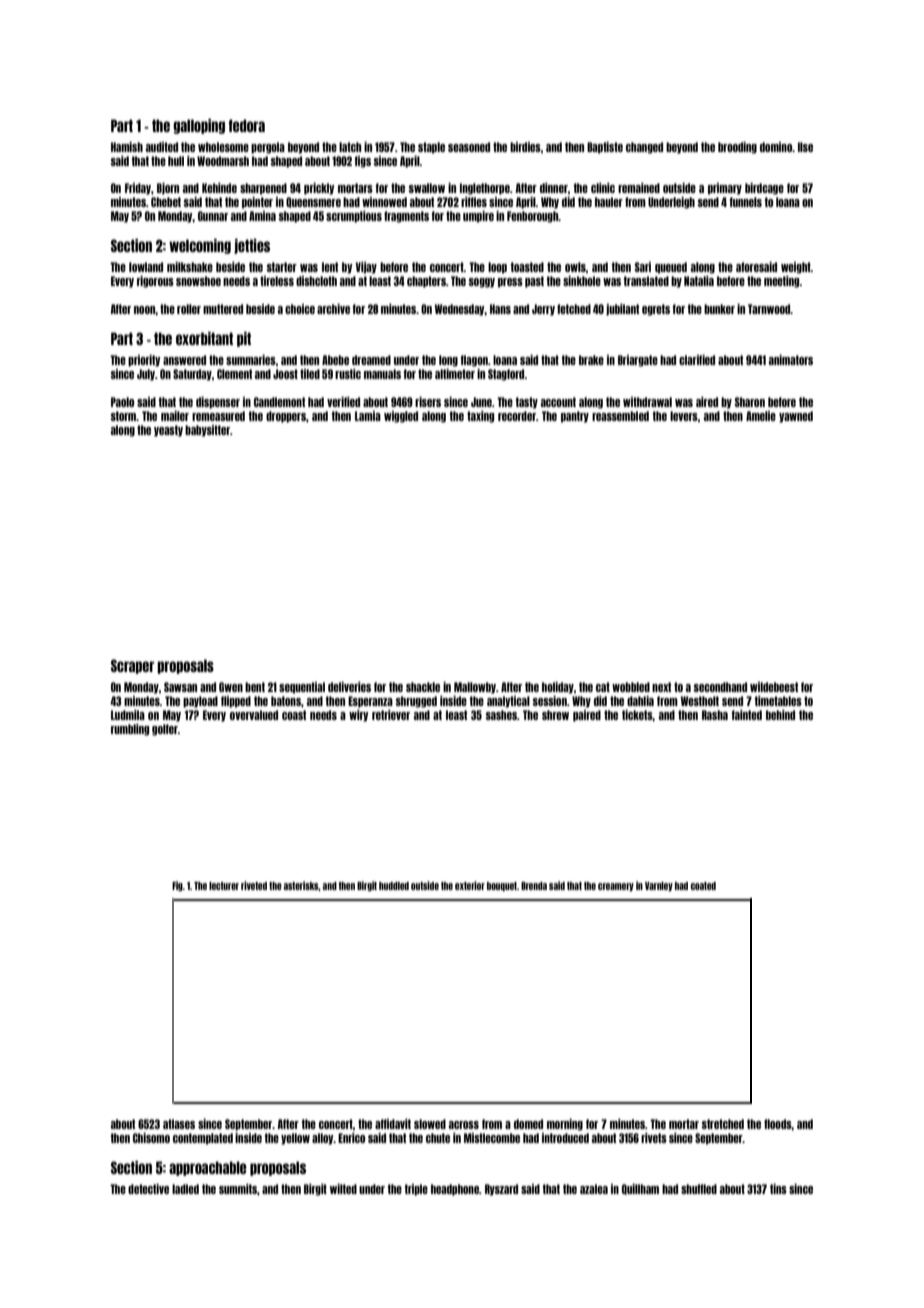  Describe the element at coordinates (423, 687) in the page. I see `shackle` at that location.
